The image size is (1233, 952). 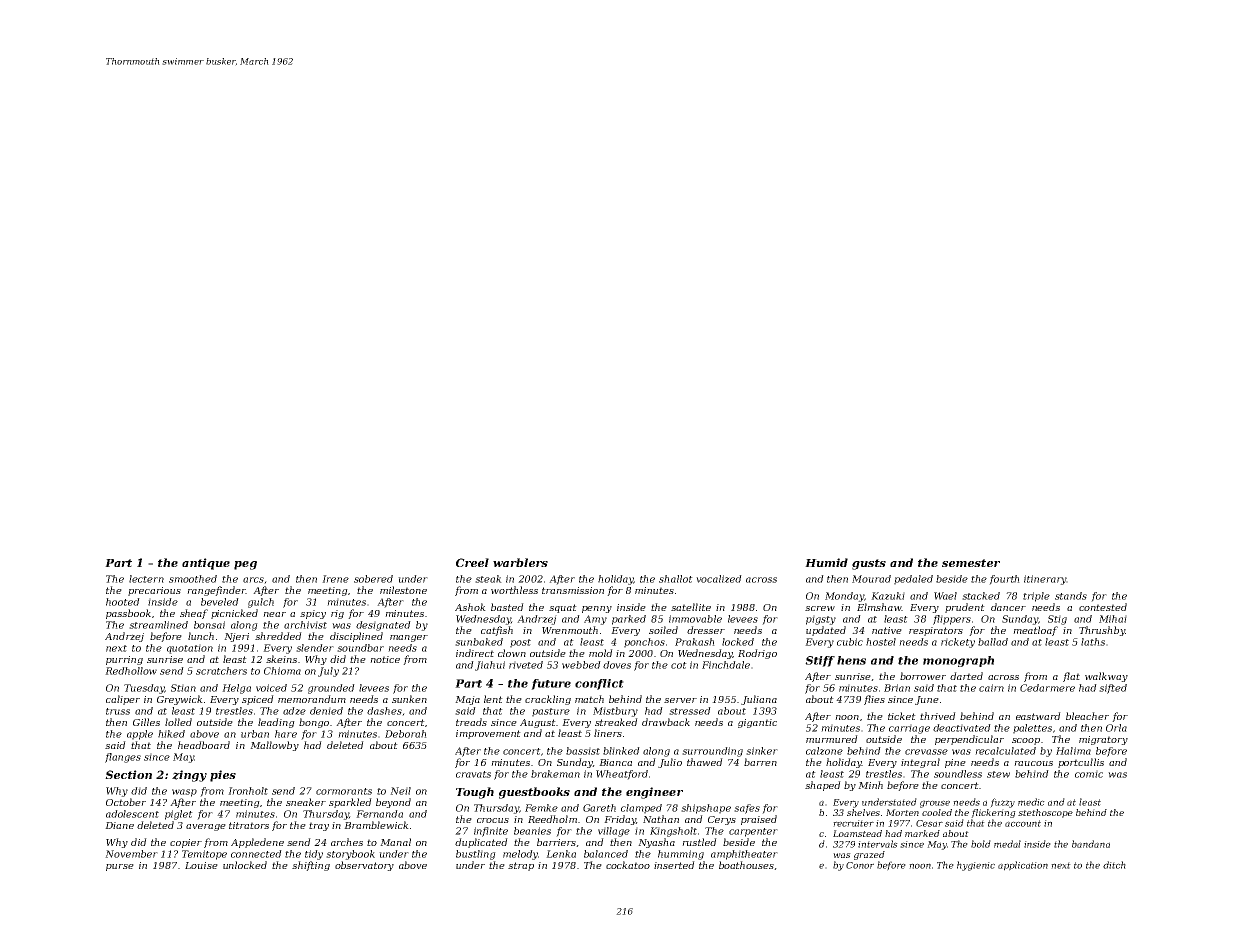 I want to click on rickety, so click(x=958, y=643).
